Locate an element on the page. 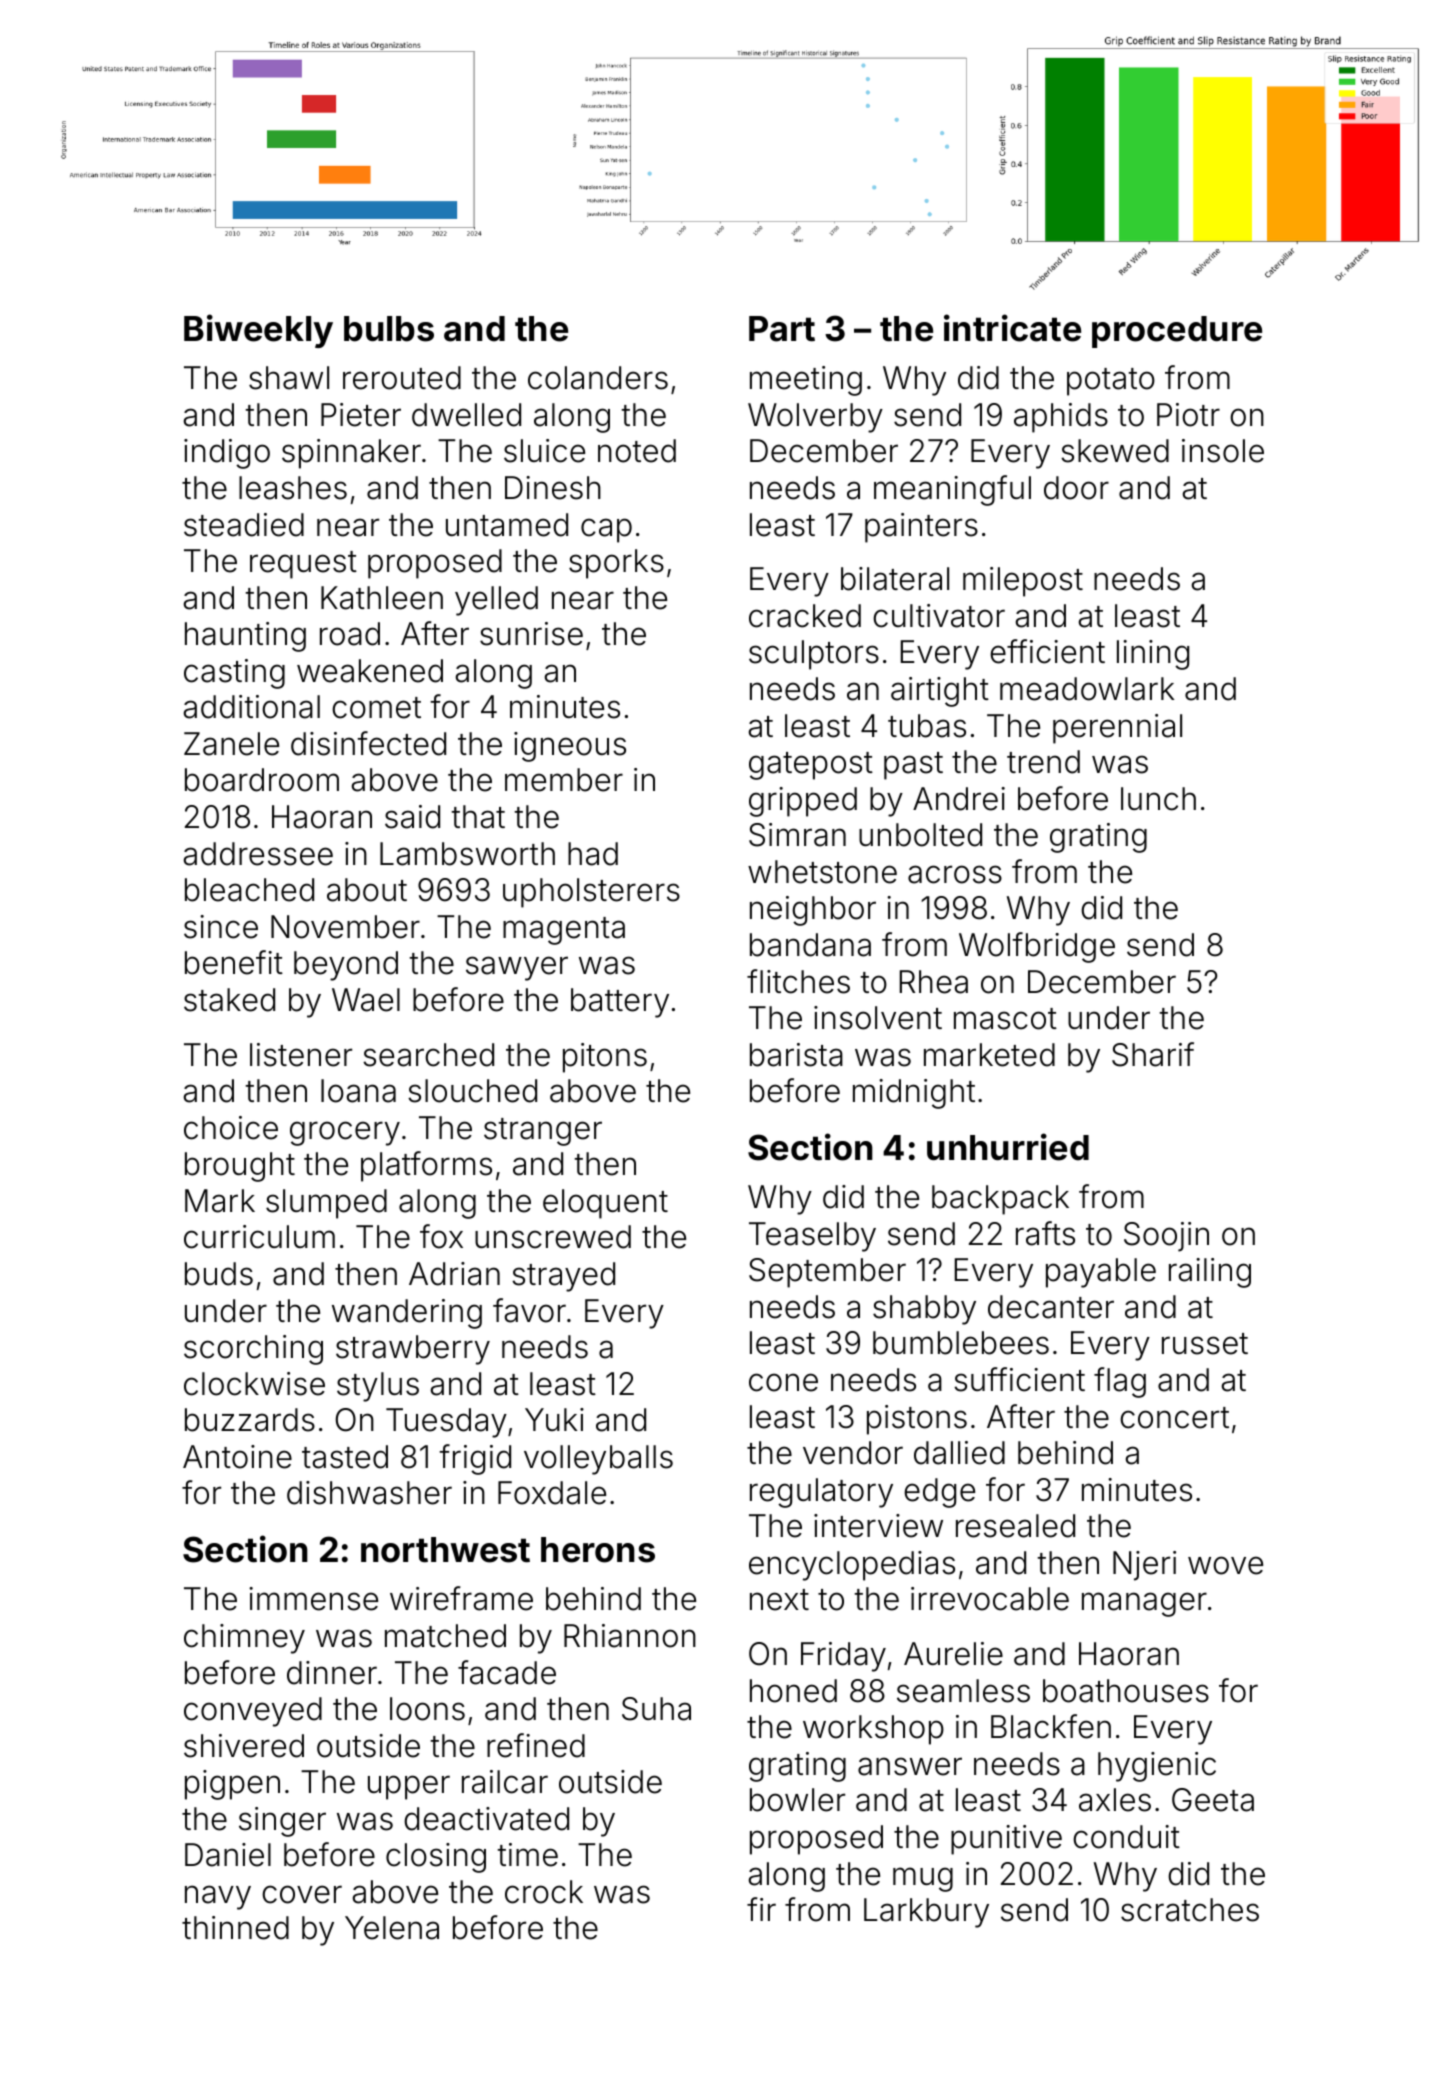 This document has height=2100, width=1450. procedure is located at coordinates (1177, 332).
